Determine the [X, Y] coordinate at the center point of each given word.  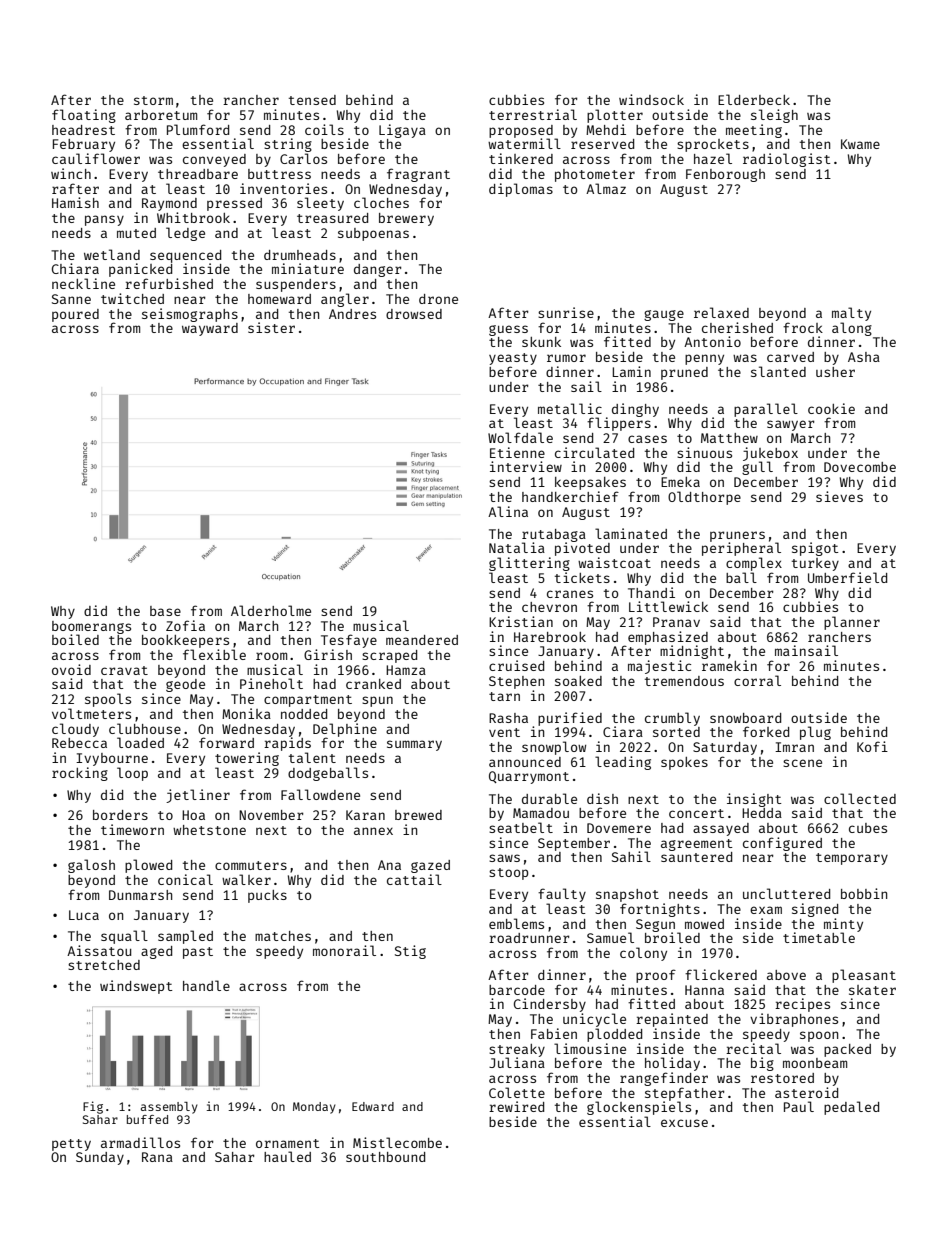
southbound [385, 1157]
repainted [672, 1020]
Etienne [517, 452]
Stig [410, 952]
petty [71, 1145]
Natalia [517, 547]
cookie [831, 408]
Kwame [860, 144]
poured [75, 315]
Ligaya [402, 131]
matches [283, 936]
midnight [692, 652]
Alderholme [271, 610]
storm [153, 100]
